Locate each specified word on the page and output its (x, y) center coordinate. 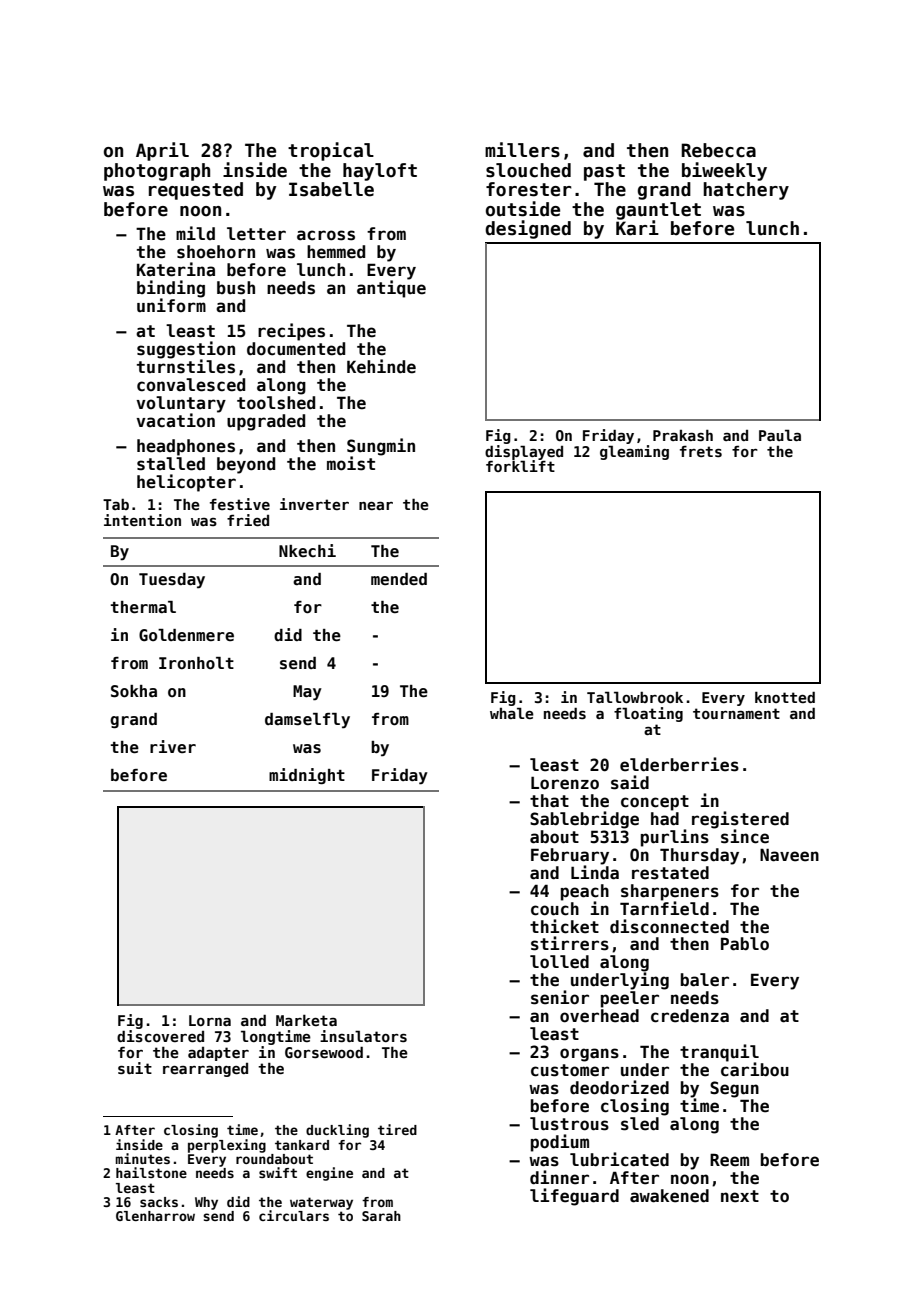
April (162, 151)
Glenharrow (155, 1216)
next (740, 1196)
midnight (307, 776)
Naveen (789, 855)
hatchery (746, 191)
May (307, 693)
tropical (331, 151)
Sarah (381, 1216)
